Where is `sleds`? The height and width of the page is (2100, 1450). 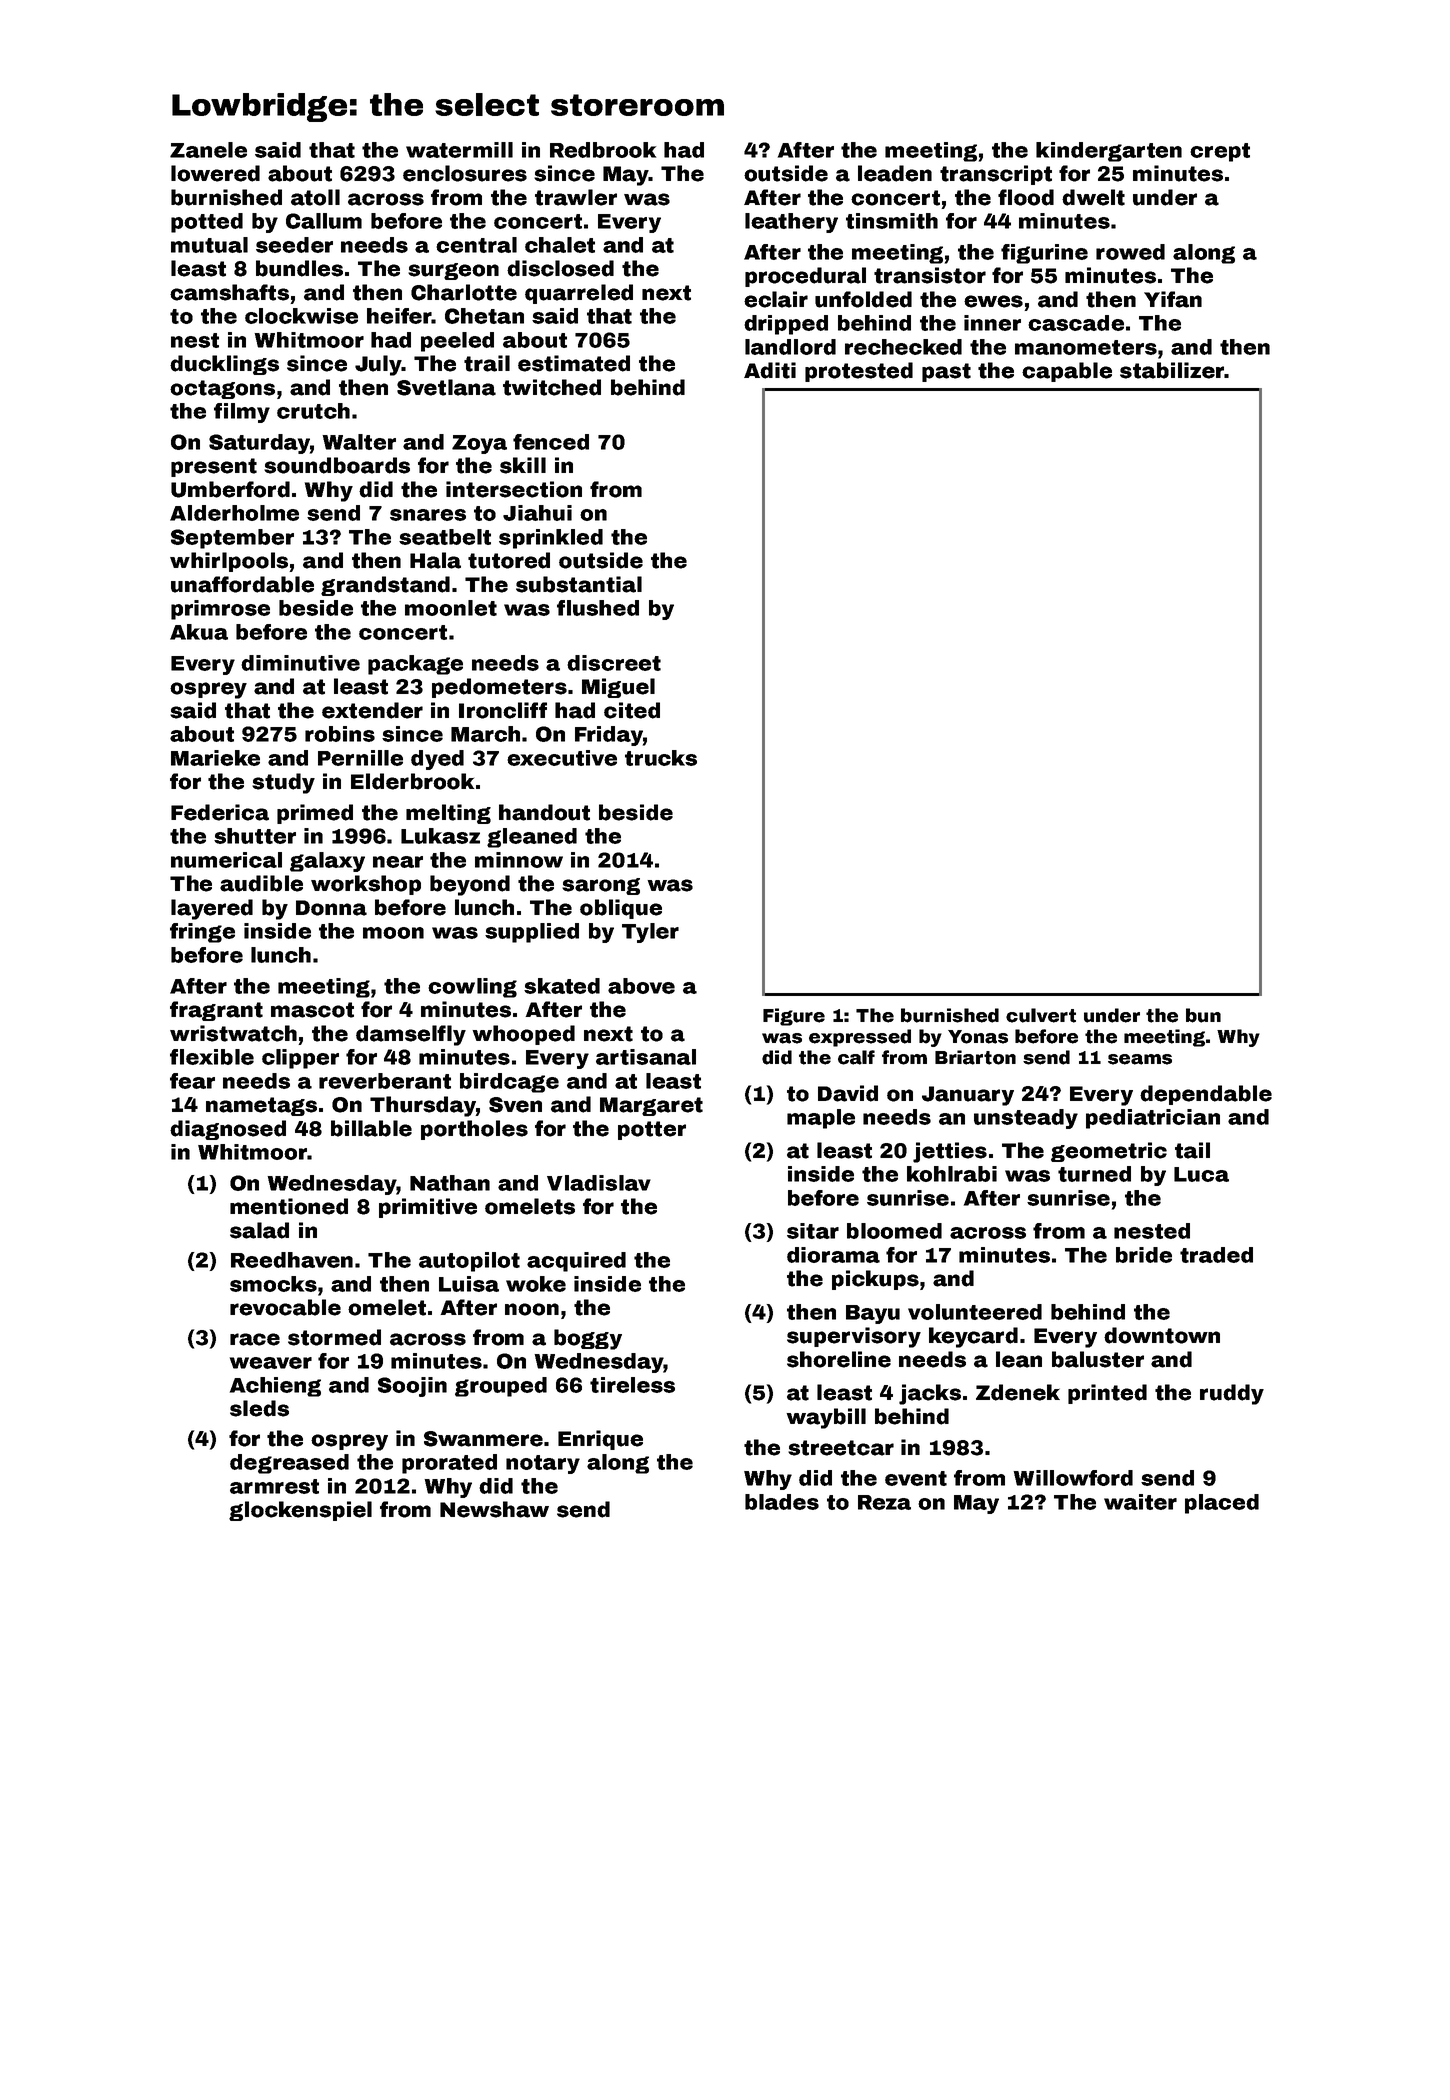 sleds is located at coordinates (259, 1408).
